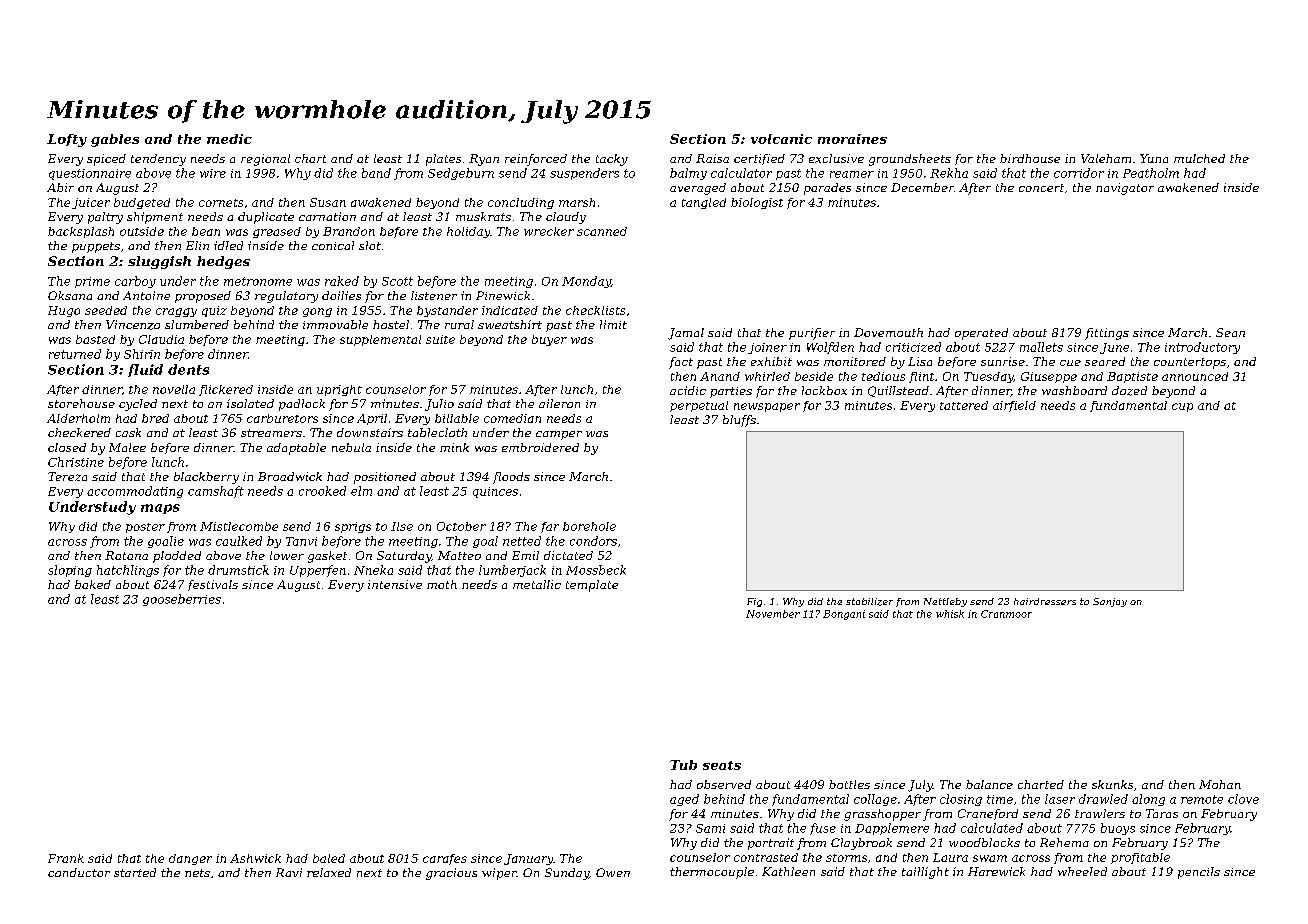  Describe the element at coordinates (461, 526) in the screenshot. I see `October` at that location.
